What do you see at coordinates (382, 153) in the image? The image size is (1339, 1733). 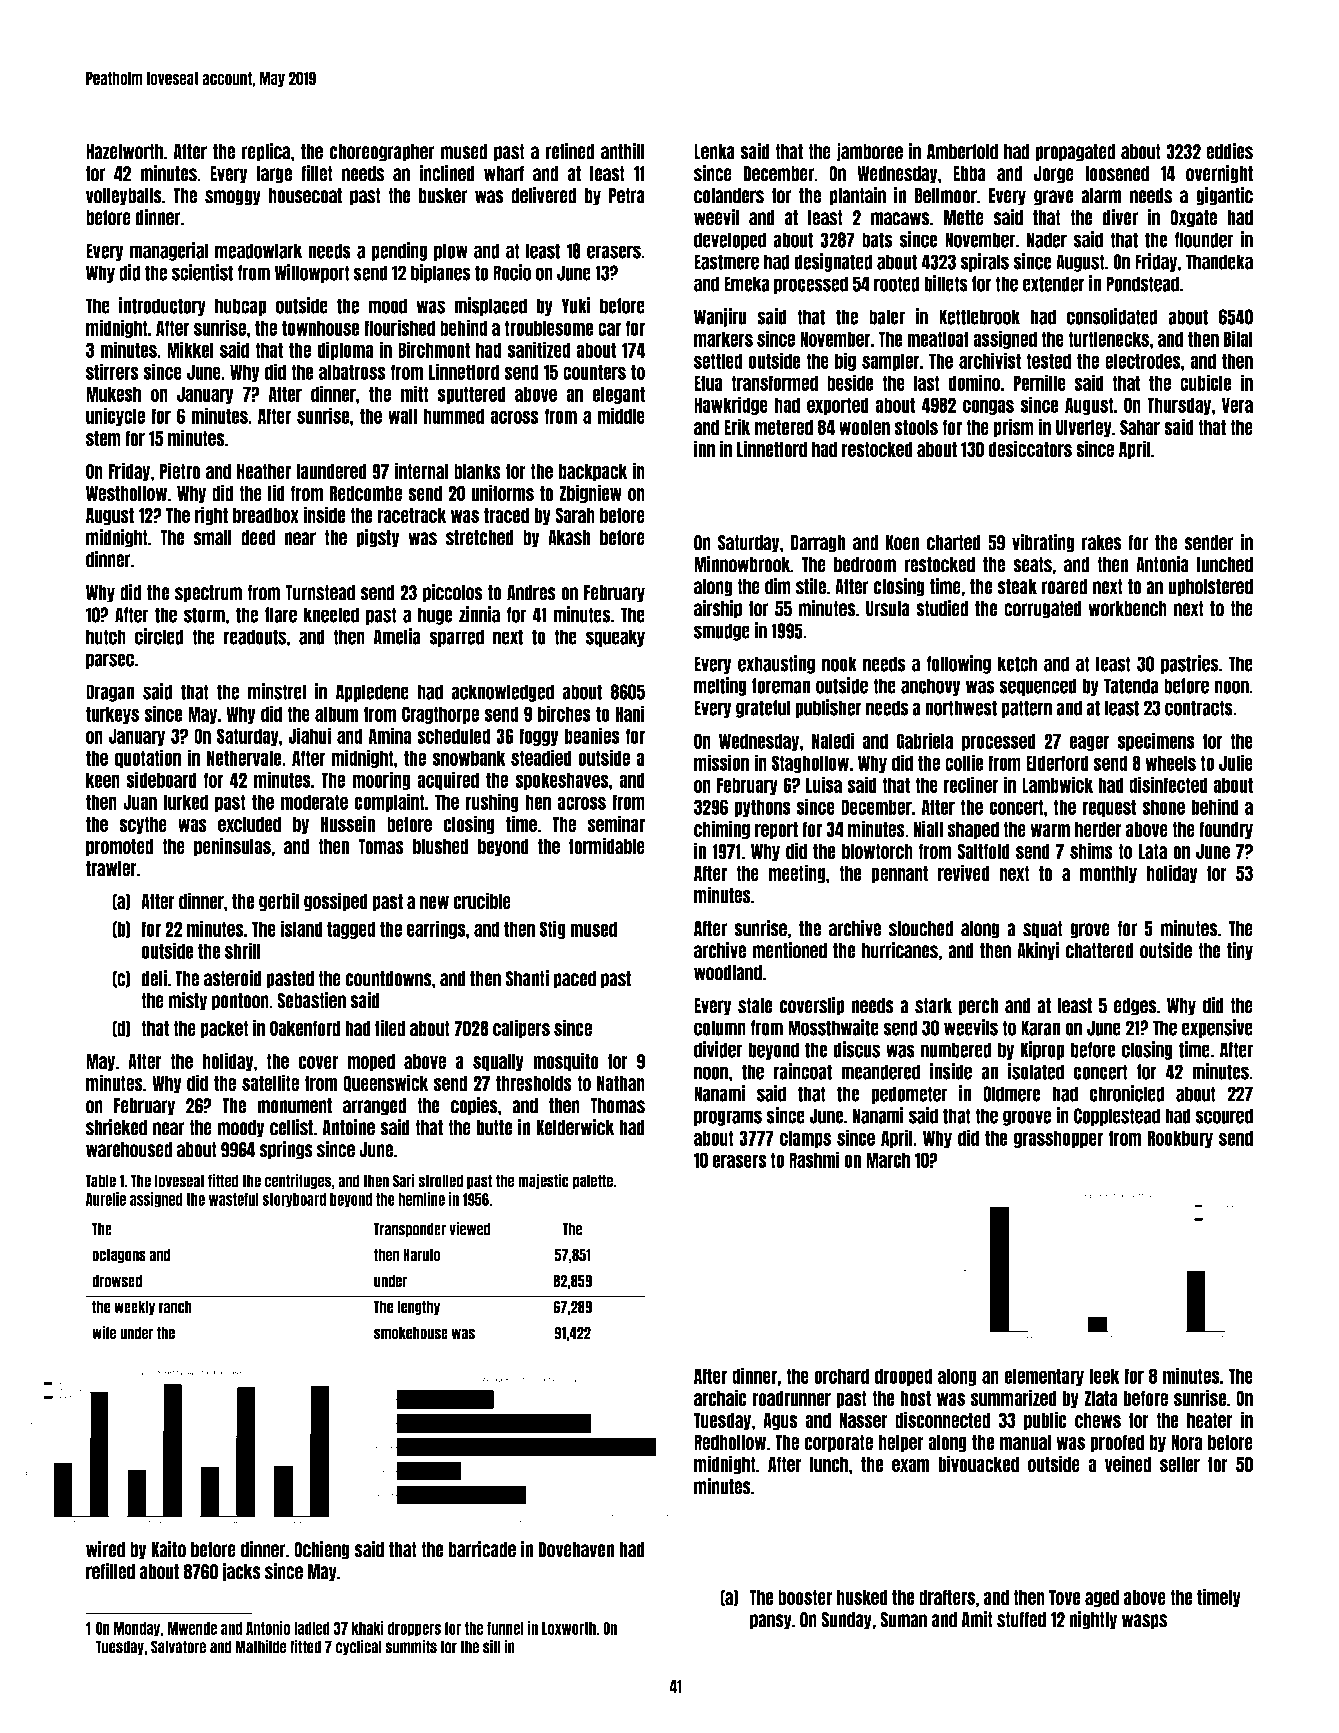 I see `choreographer` at bounding box center [382, 153].
